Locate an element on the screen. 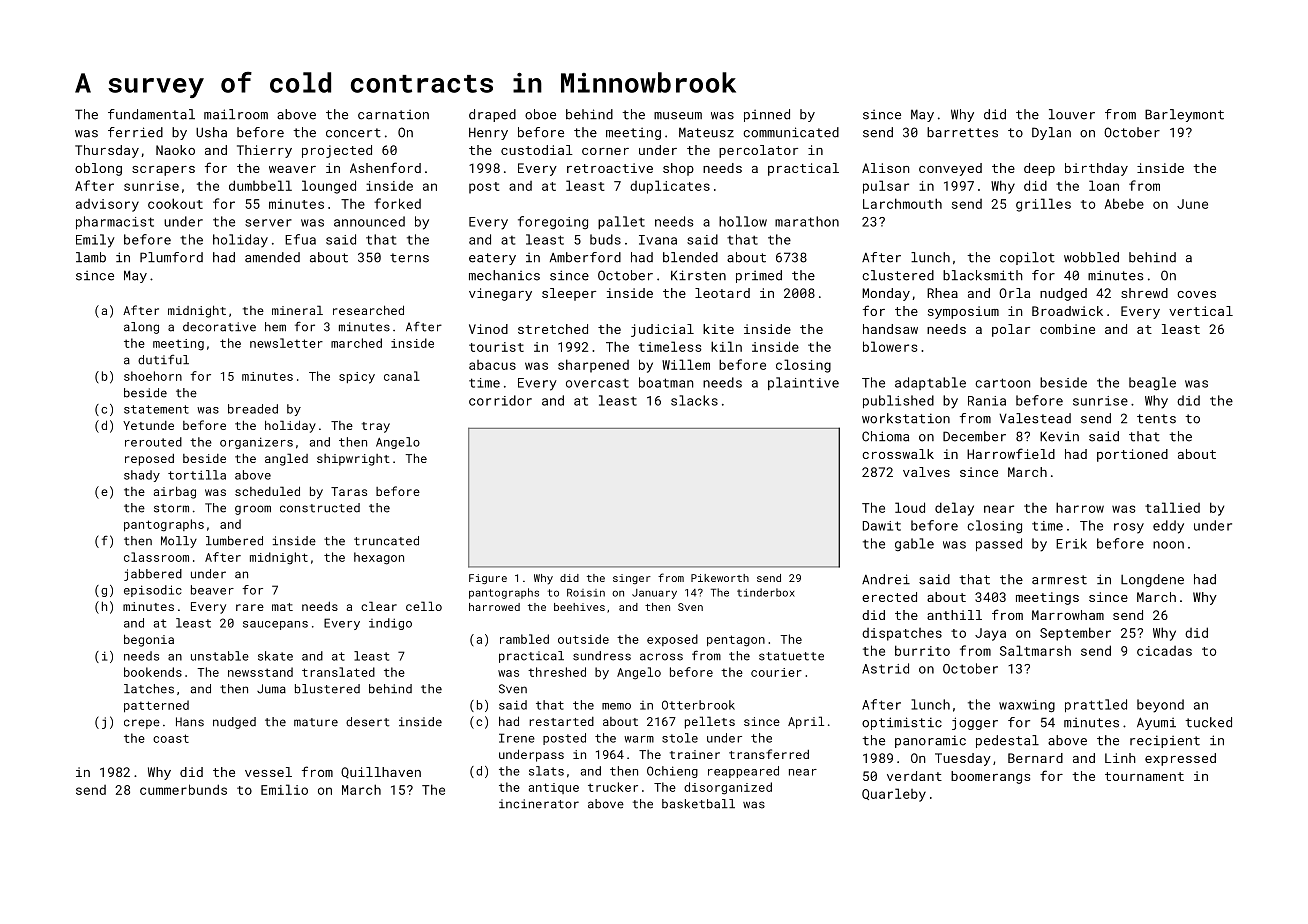 Image resolution: width=1308 pixels, height=924 pixels. beehives is located at coordinates (579, 607).
